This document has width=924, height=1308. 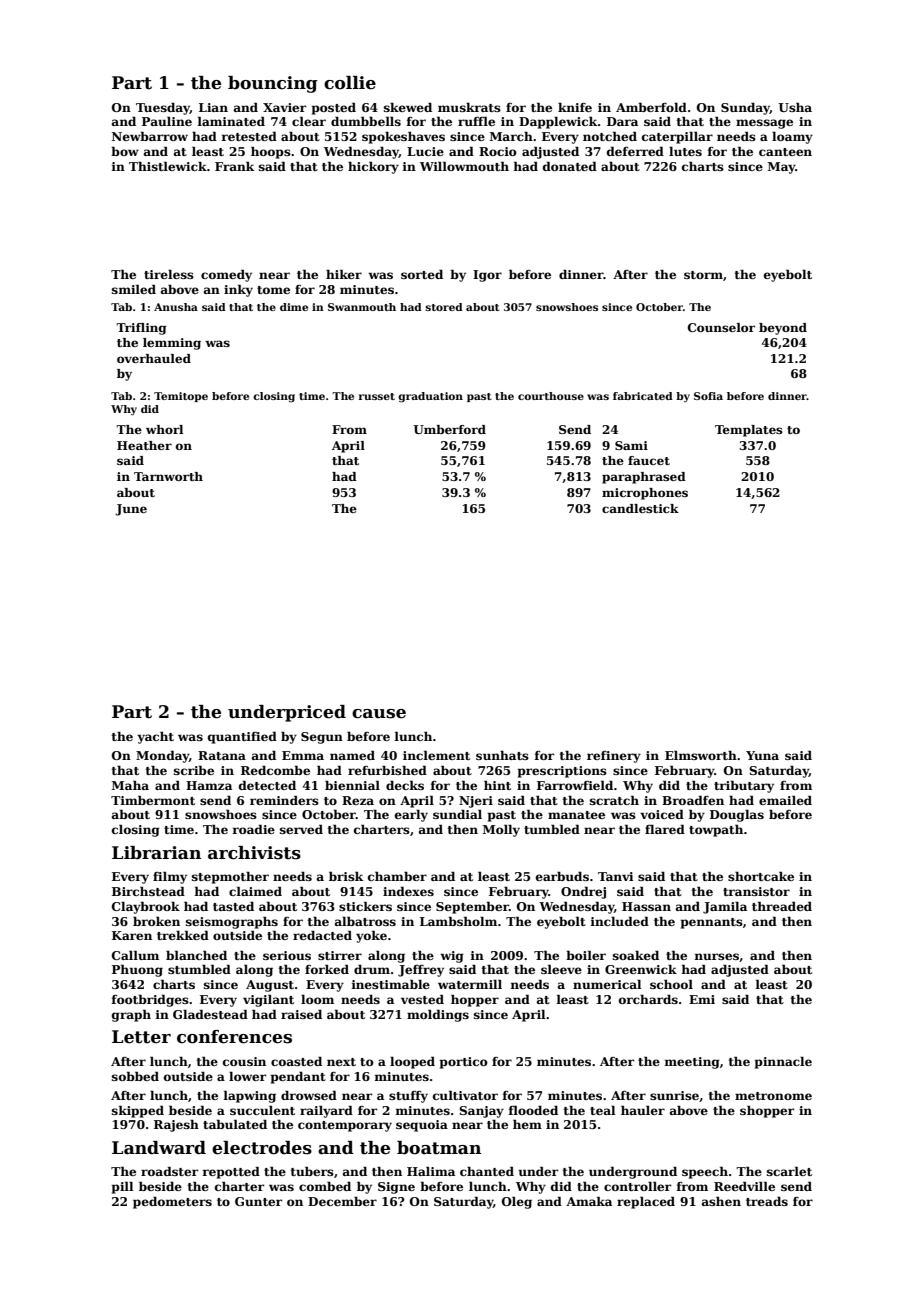 I want to click on threaded, so click(x=782, y=906).
